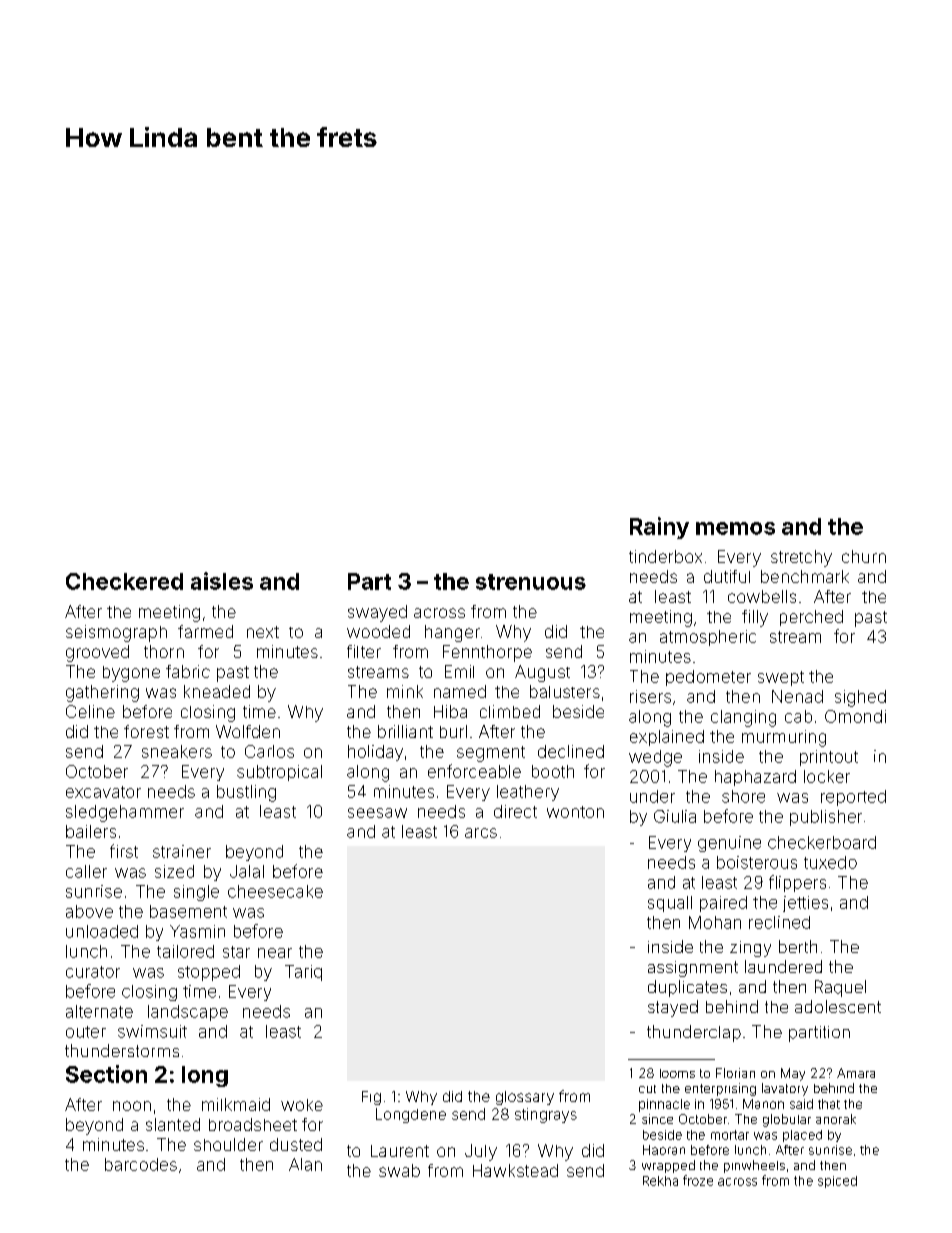 The image size is (952, 1233). What do you see at coordinates (735, 528) in the document?
I see `memos` at bounding box center [735, 528].
